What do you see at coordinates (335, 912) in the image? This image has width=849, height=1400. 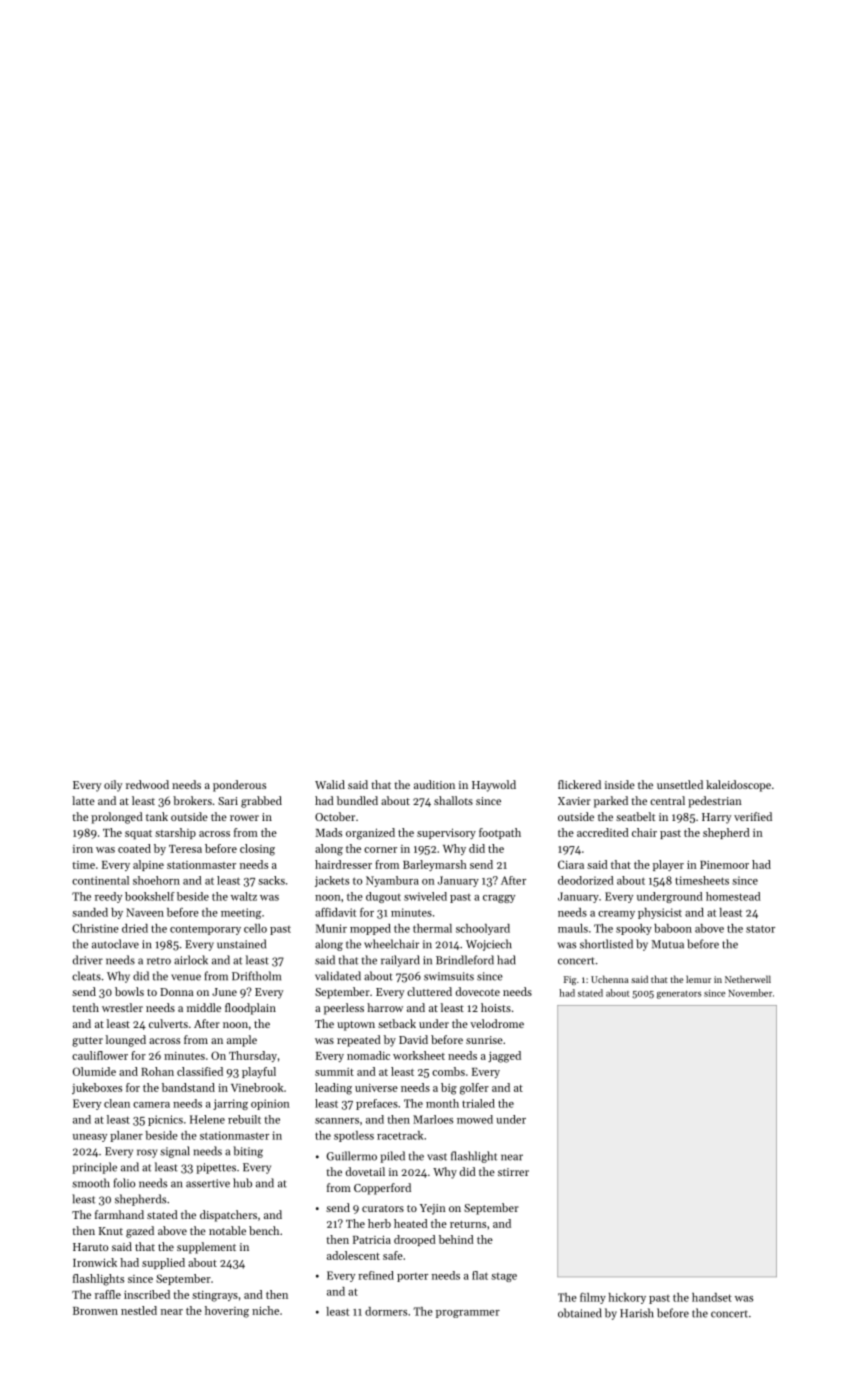 I see `affidavit` at bounding box center [335, 912].
